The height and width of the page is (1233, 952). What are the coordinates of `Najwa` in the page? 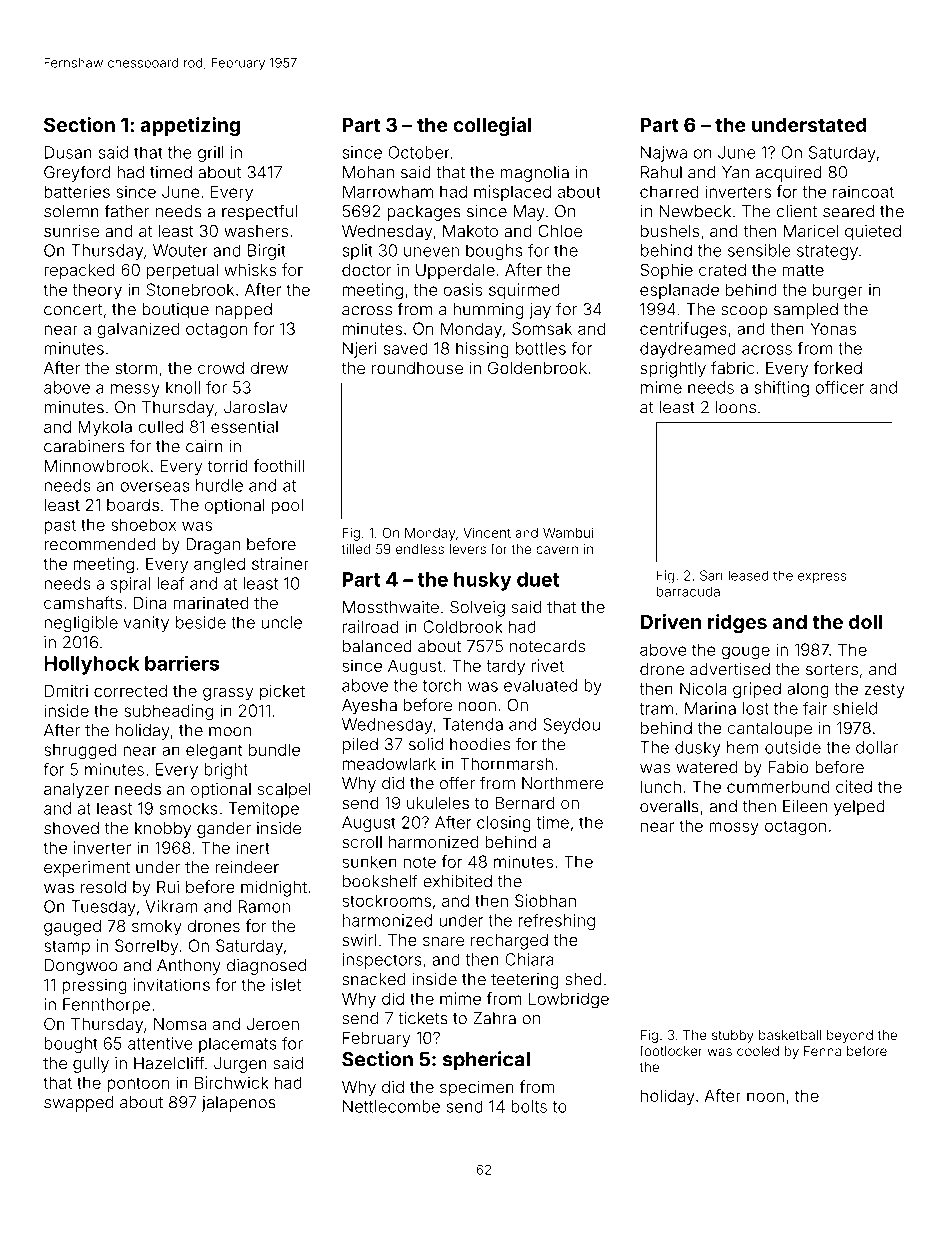 It's located at (664, 154).
